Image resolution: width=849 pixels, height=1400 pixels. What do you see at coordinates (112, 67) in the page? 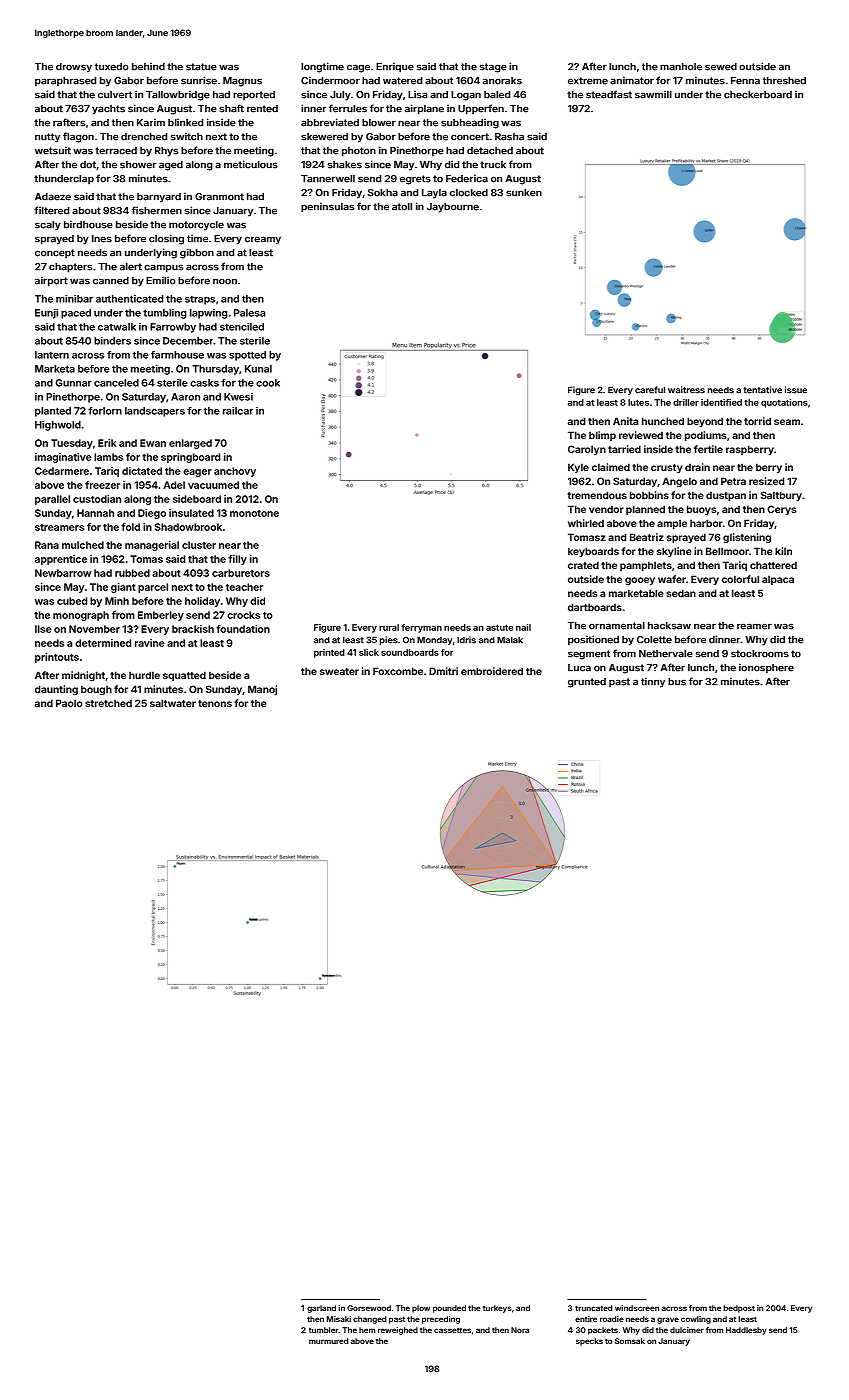
I see `tuxedo` at bounding box center [112, 67].
